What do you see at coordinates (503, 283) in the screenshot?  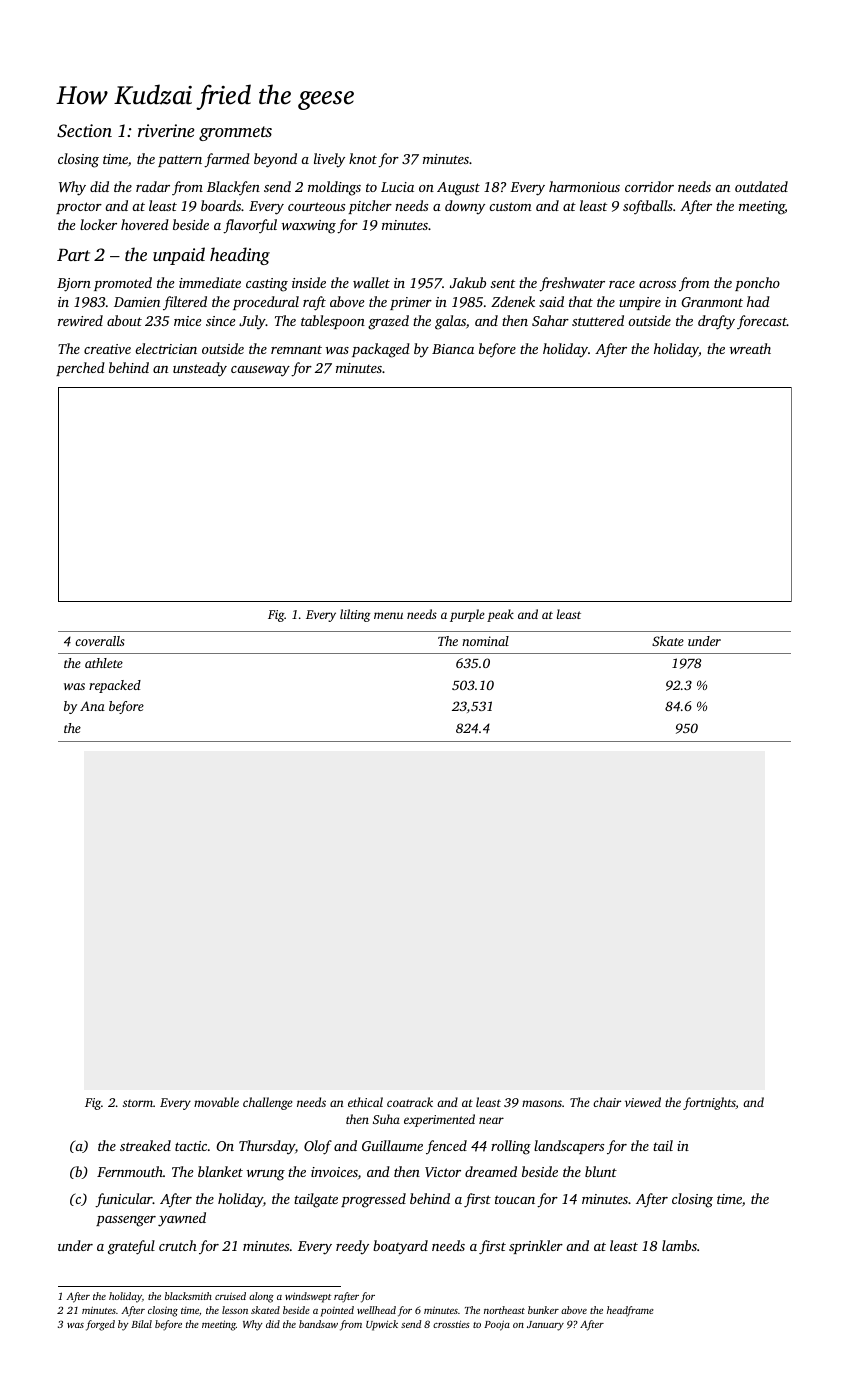 I see `sent` at bounding box center [503, 283].
